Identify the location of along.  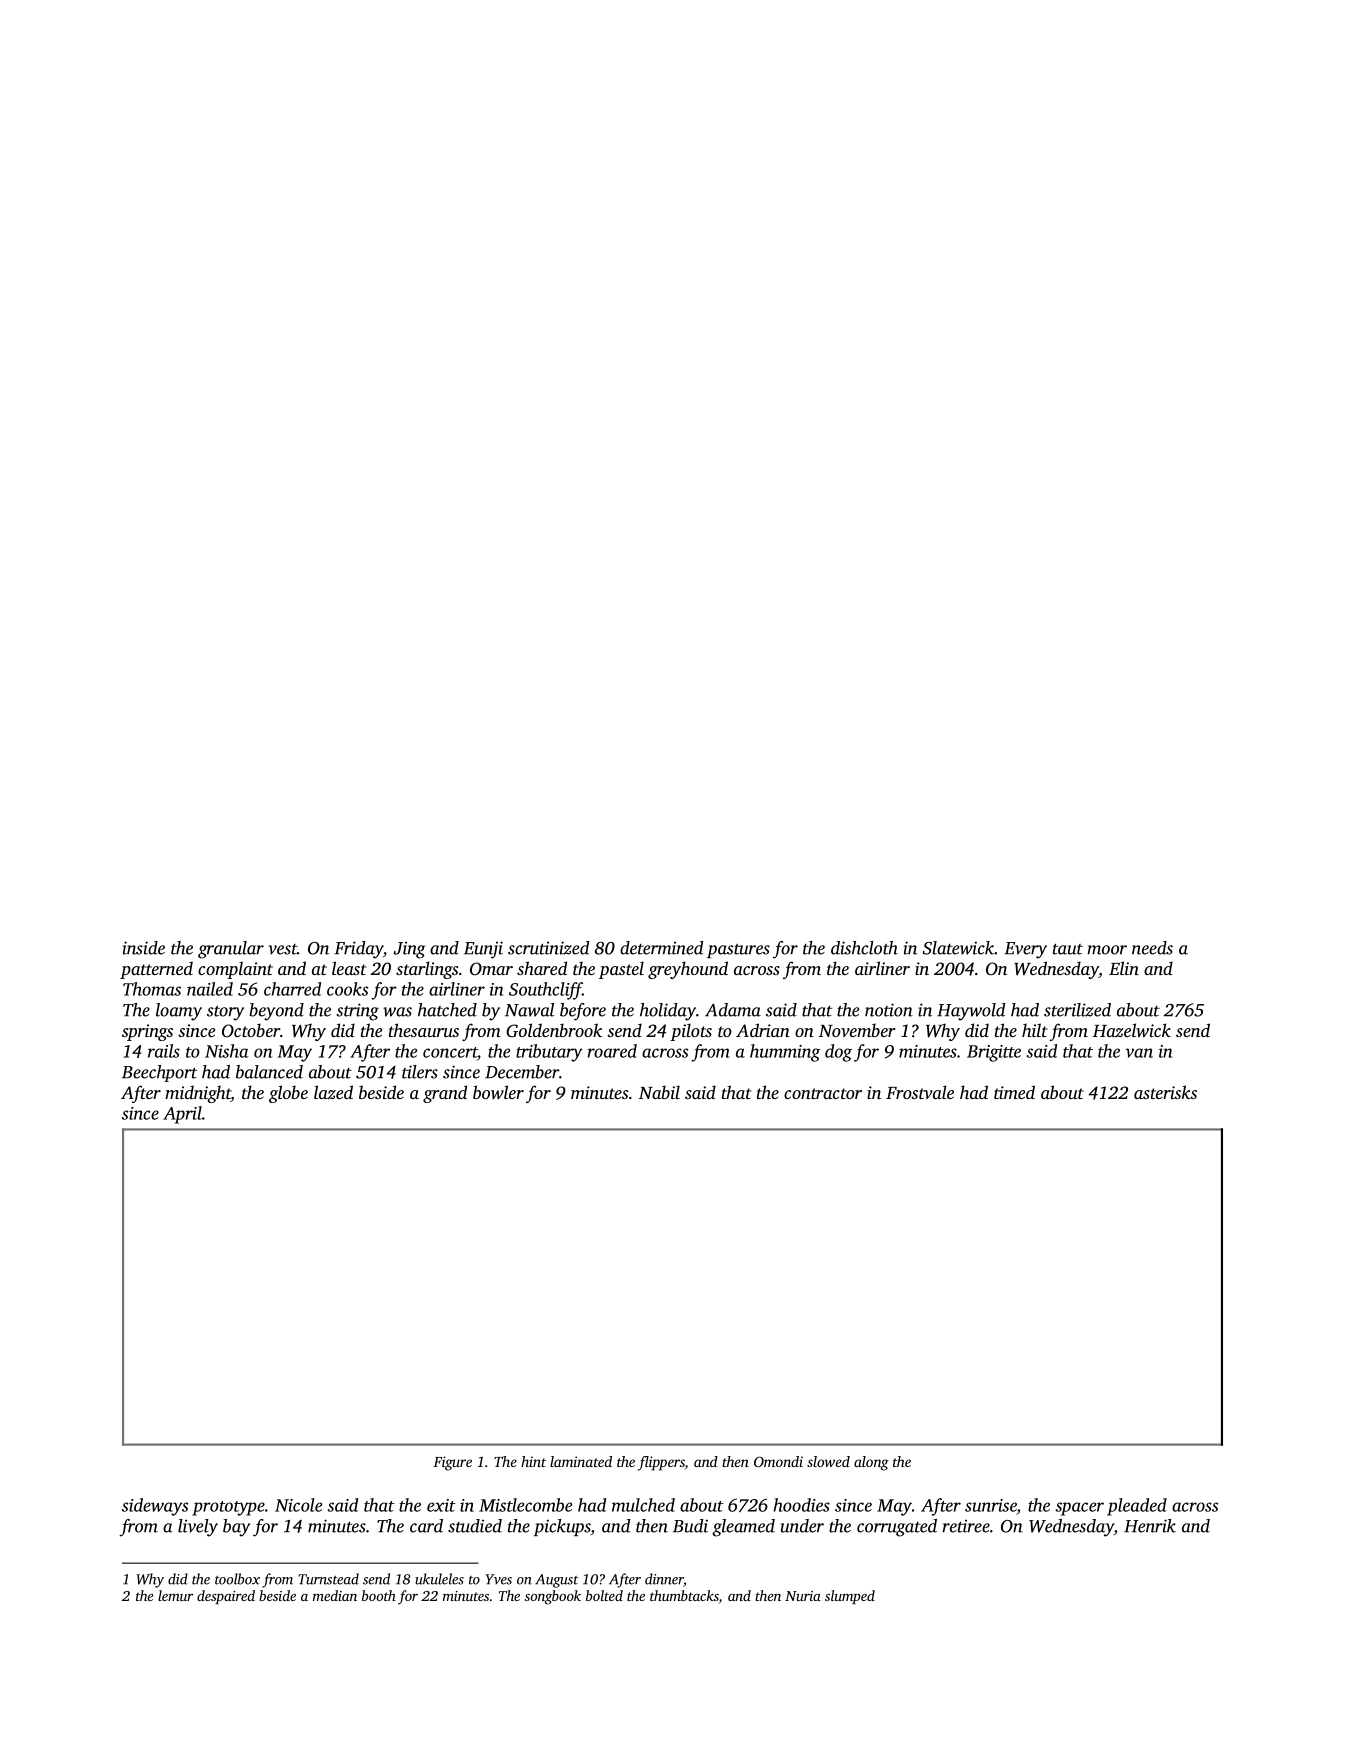
(871, 1463).
